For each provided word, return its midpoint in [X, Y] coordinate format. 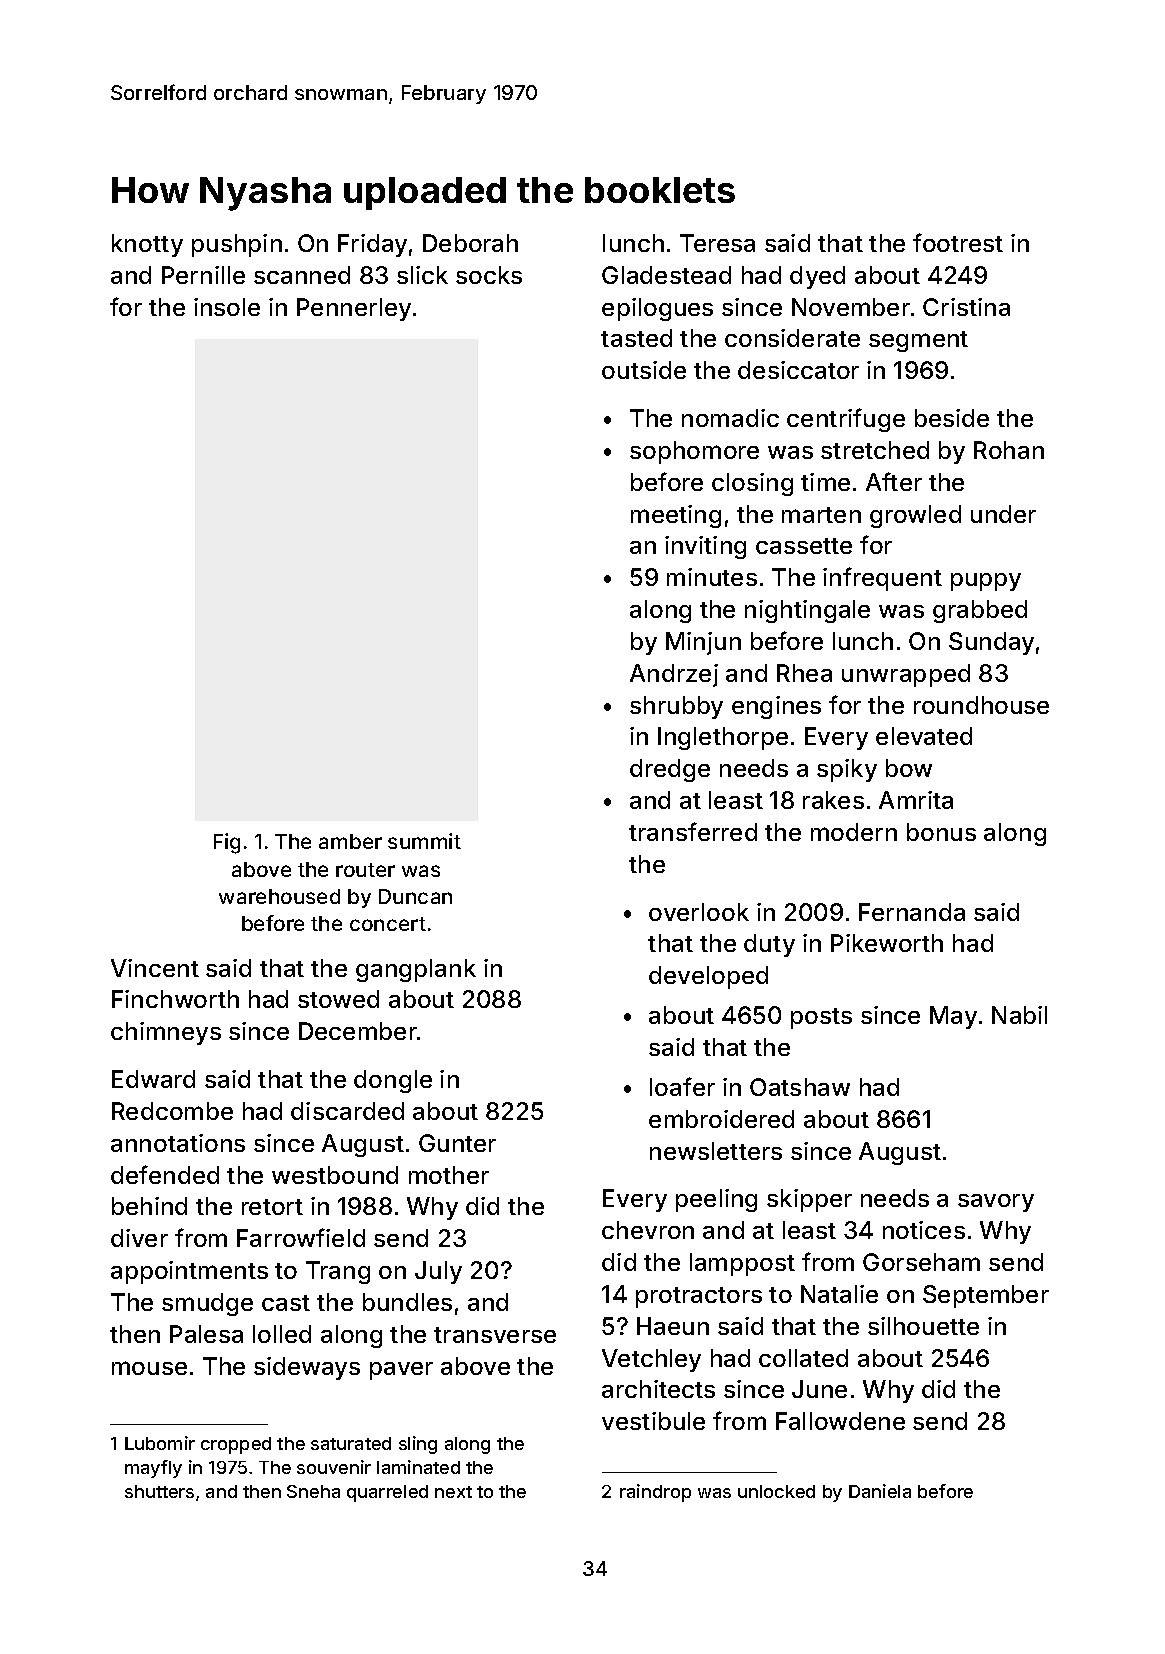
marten [821, 515]
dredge [670, 770]
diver [139, 1238]
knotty [147, 245]
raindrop [655, 1493]
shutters [159, 1491]
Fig [227, 843]
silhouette [923, 1326]
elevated [924, 736]
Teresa [717, 243]
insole [227, 307]
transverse [495, 1335]
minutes [712, 577]
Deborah [470, 243]
